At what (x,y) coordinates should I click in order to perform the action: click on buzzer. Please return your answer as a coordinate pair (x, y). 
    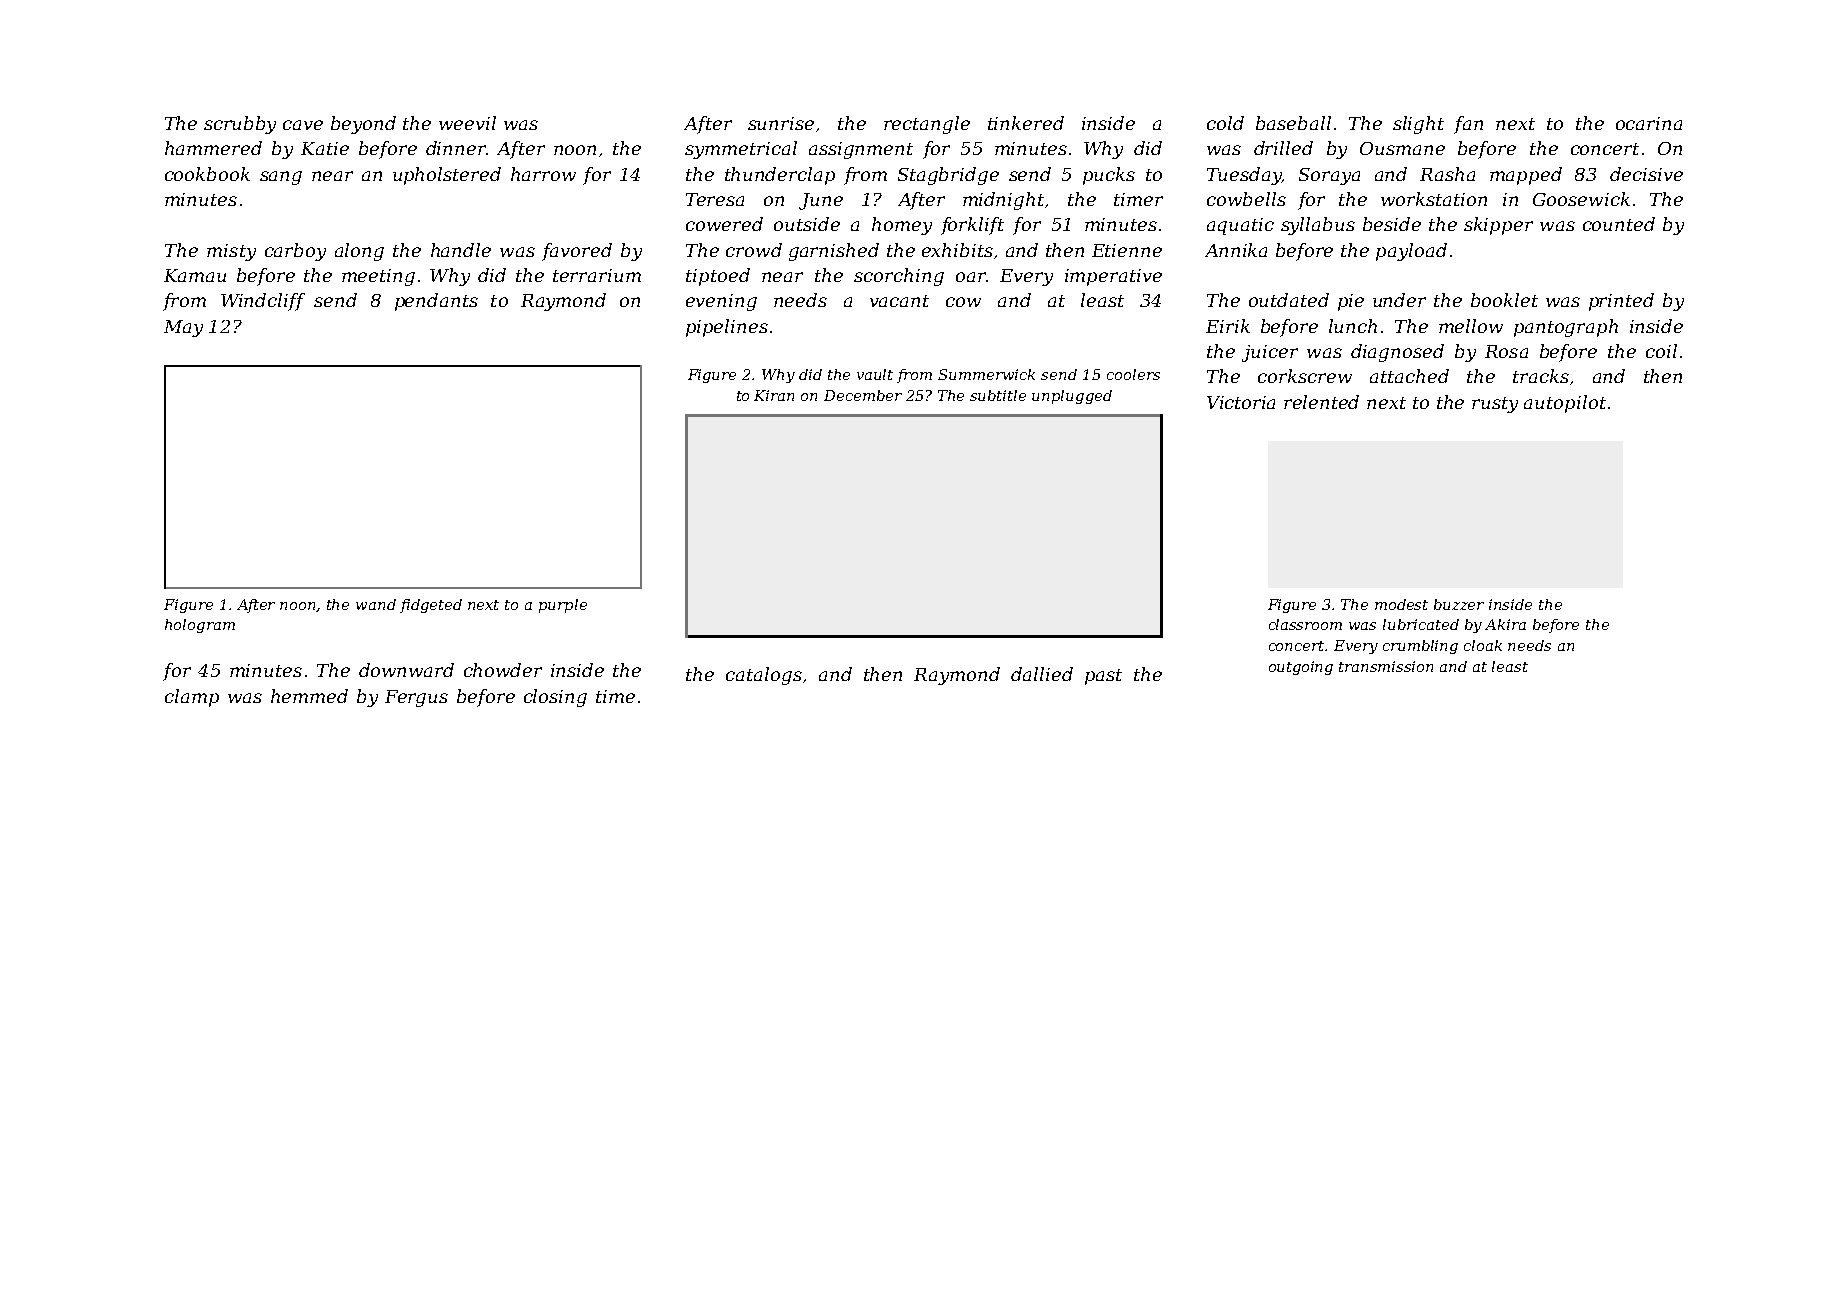
    Looking at the image, I should click on (1459, 604).
